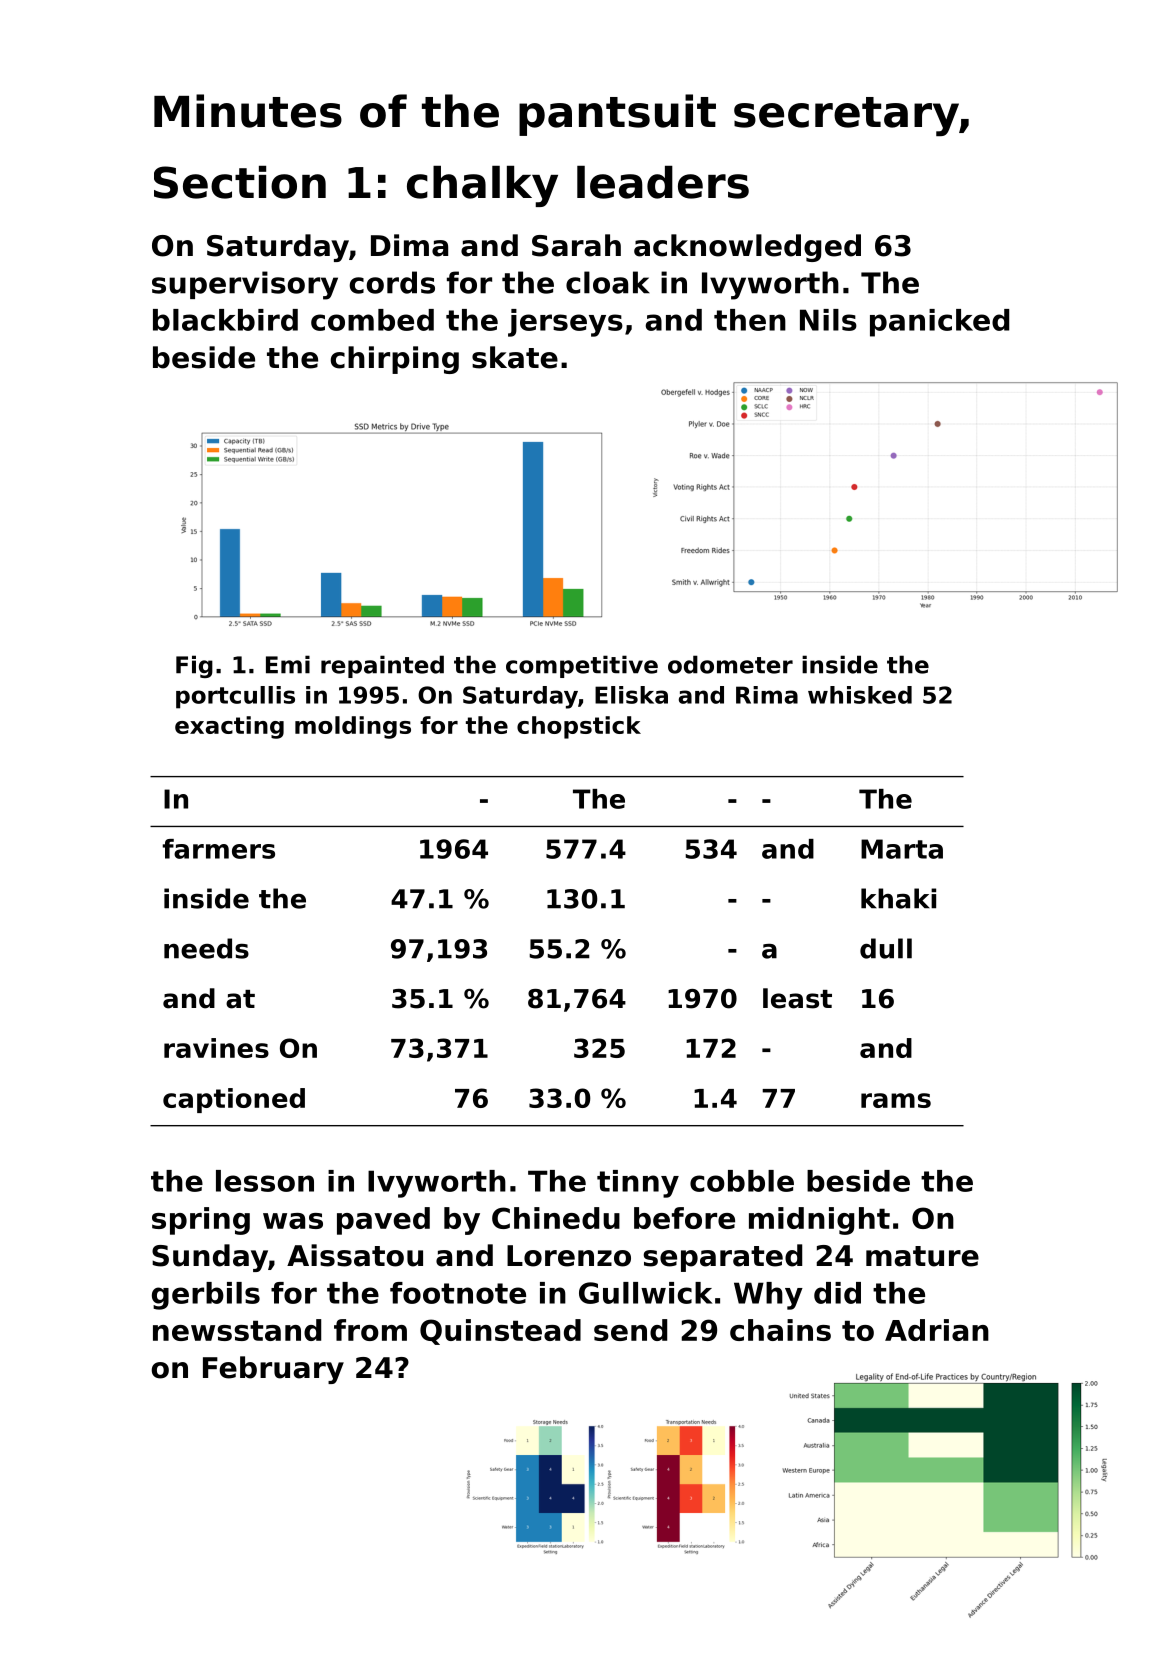 The image size is (1165, 1654). I want to click on acknowledged, so click(747, 248).
